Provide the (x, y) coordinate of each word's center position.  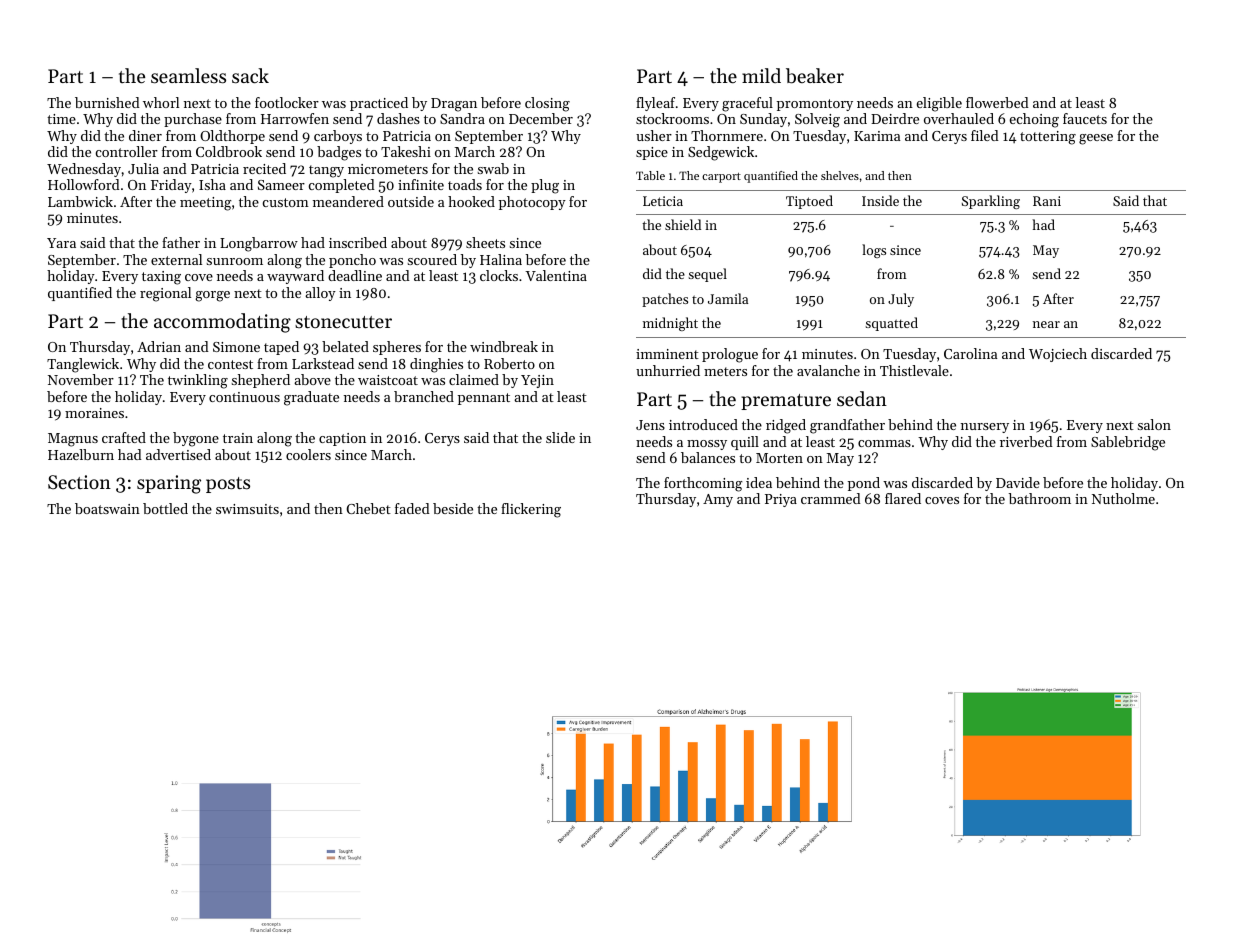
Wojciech (1058, 355)
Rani (1047, 201)
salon (1154, 424)
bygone (196, 439)
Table (650, 175)
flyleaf (655, 104)
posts (228, 485)
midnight (670, 324)
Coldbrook (229, 151)
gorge (212, 296)
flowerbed (997, 102)
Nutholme (1123, 498)
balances (708, 457)
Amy (718, 500)
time (61, 119)
